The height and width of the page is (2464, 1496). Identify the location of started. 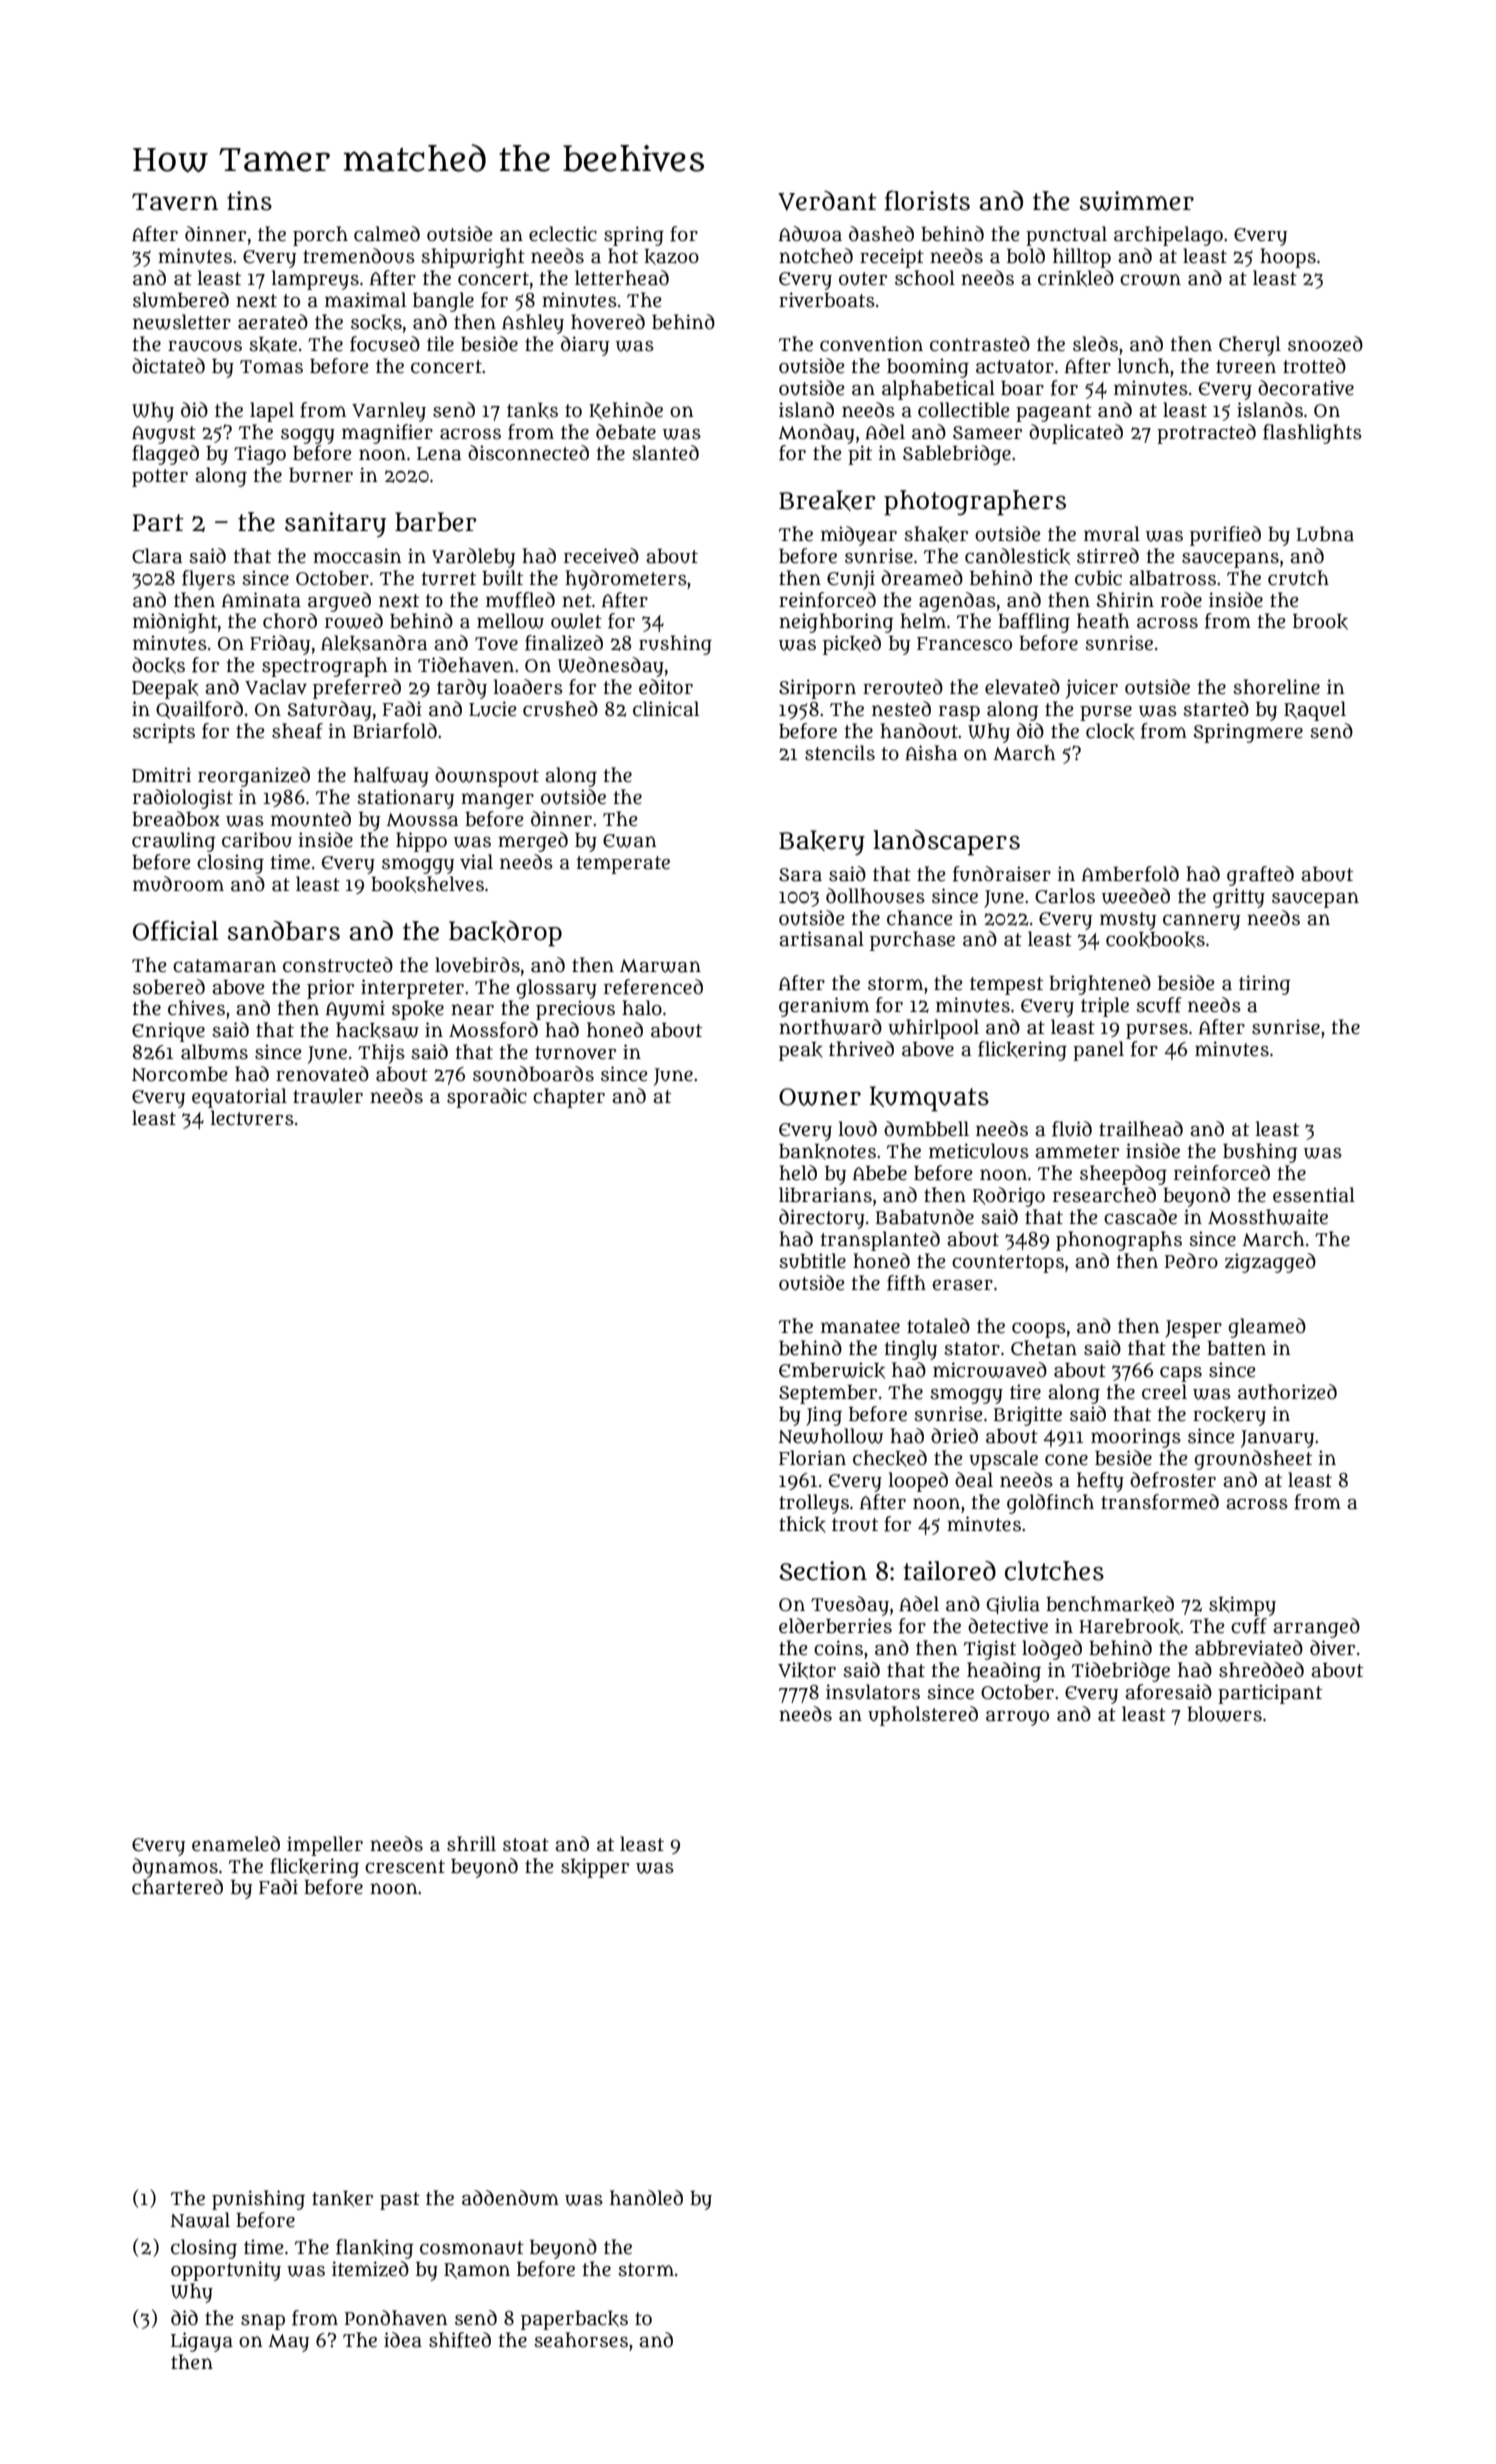
(1216, 709).
